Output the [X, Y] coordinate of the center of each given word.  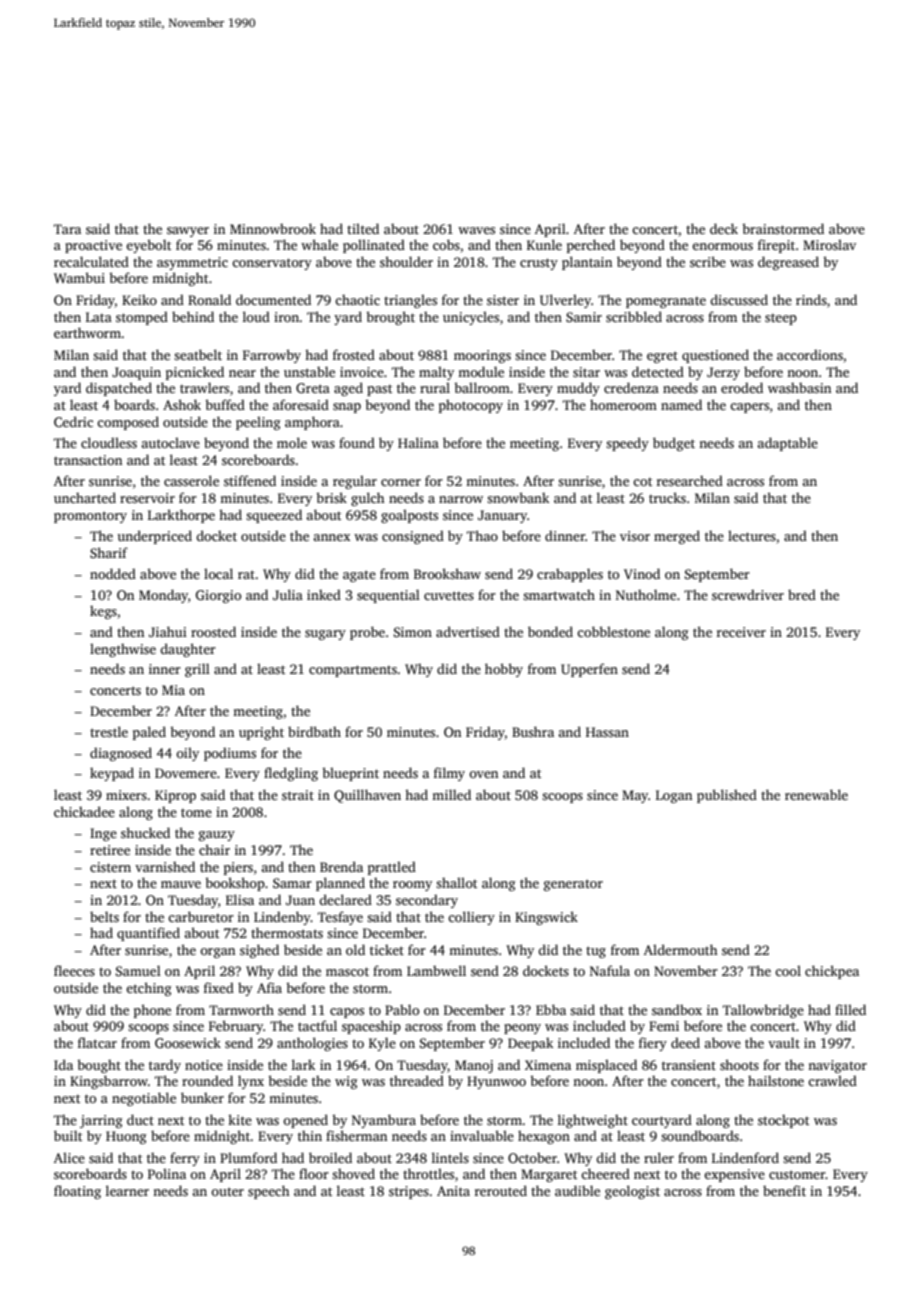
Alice [69, 1157]
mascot [347, 971]
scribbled [634, 316]
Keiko [139, 299]
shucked [145, 832]
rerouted [501, 1190]
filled [850, 1009]
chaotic [357, 300]
